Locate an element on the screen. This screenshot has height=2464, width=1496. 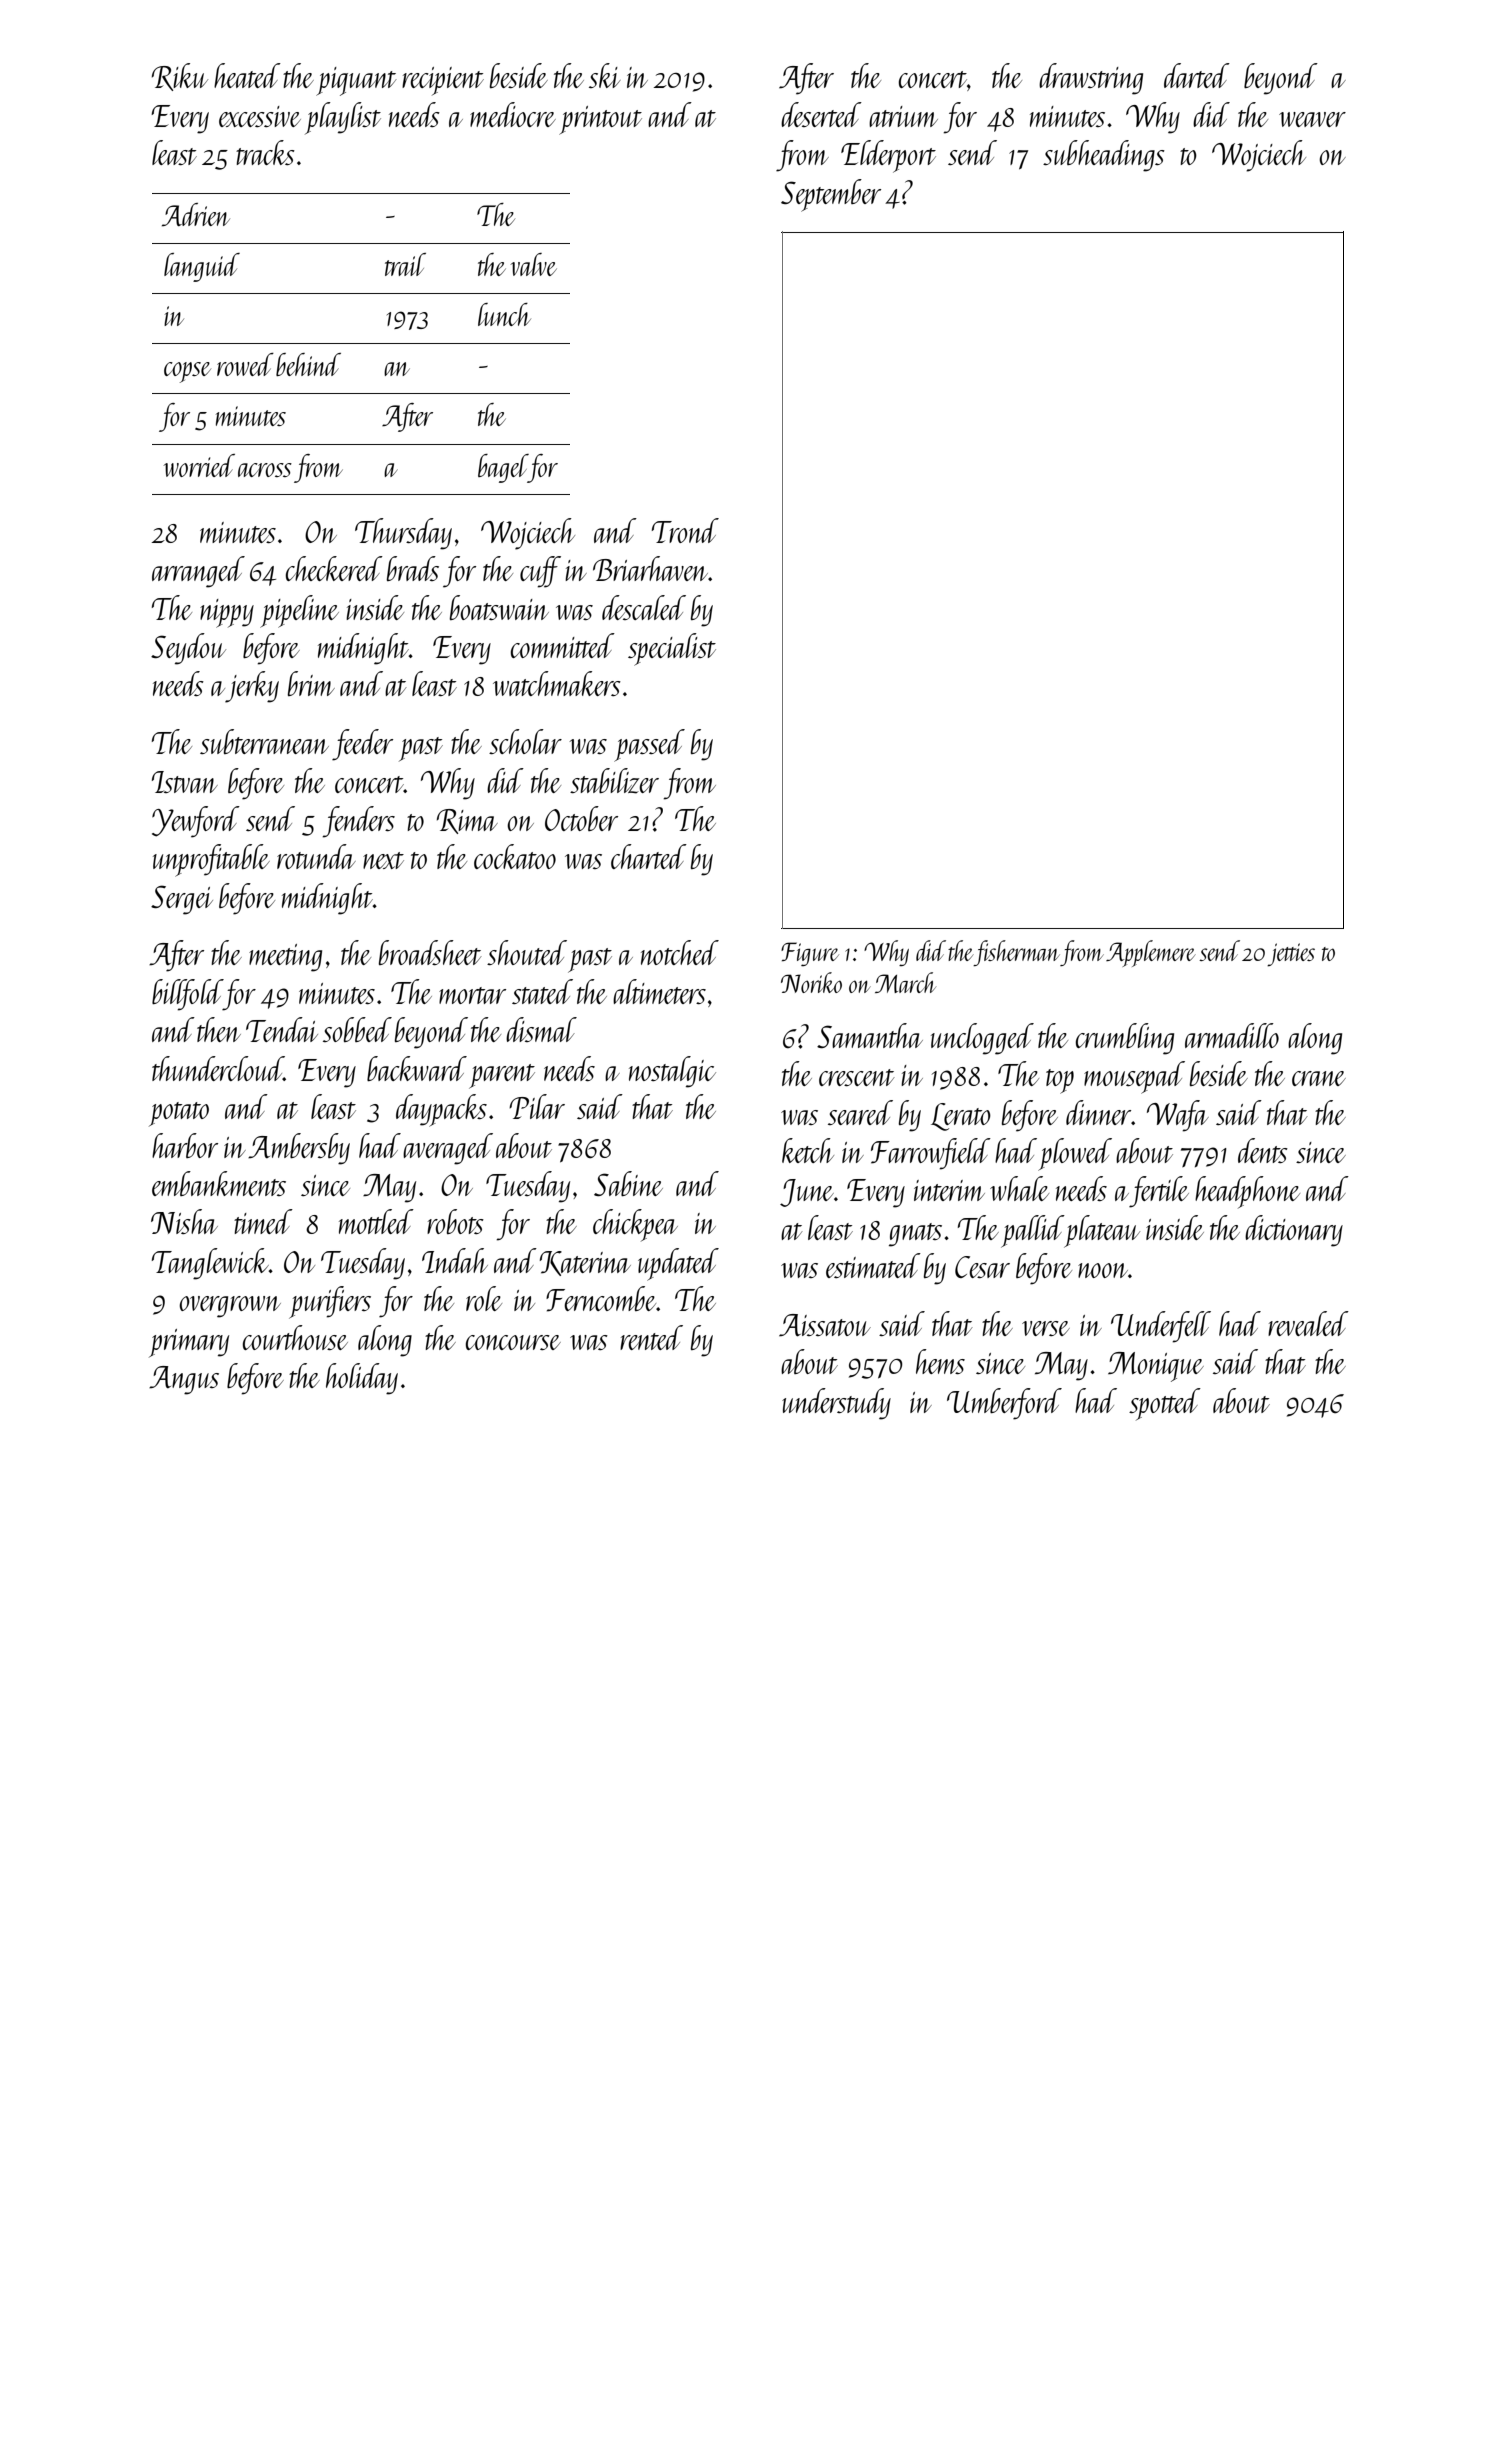
behind is located at coordinates (308, 364).
